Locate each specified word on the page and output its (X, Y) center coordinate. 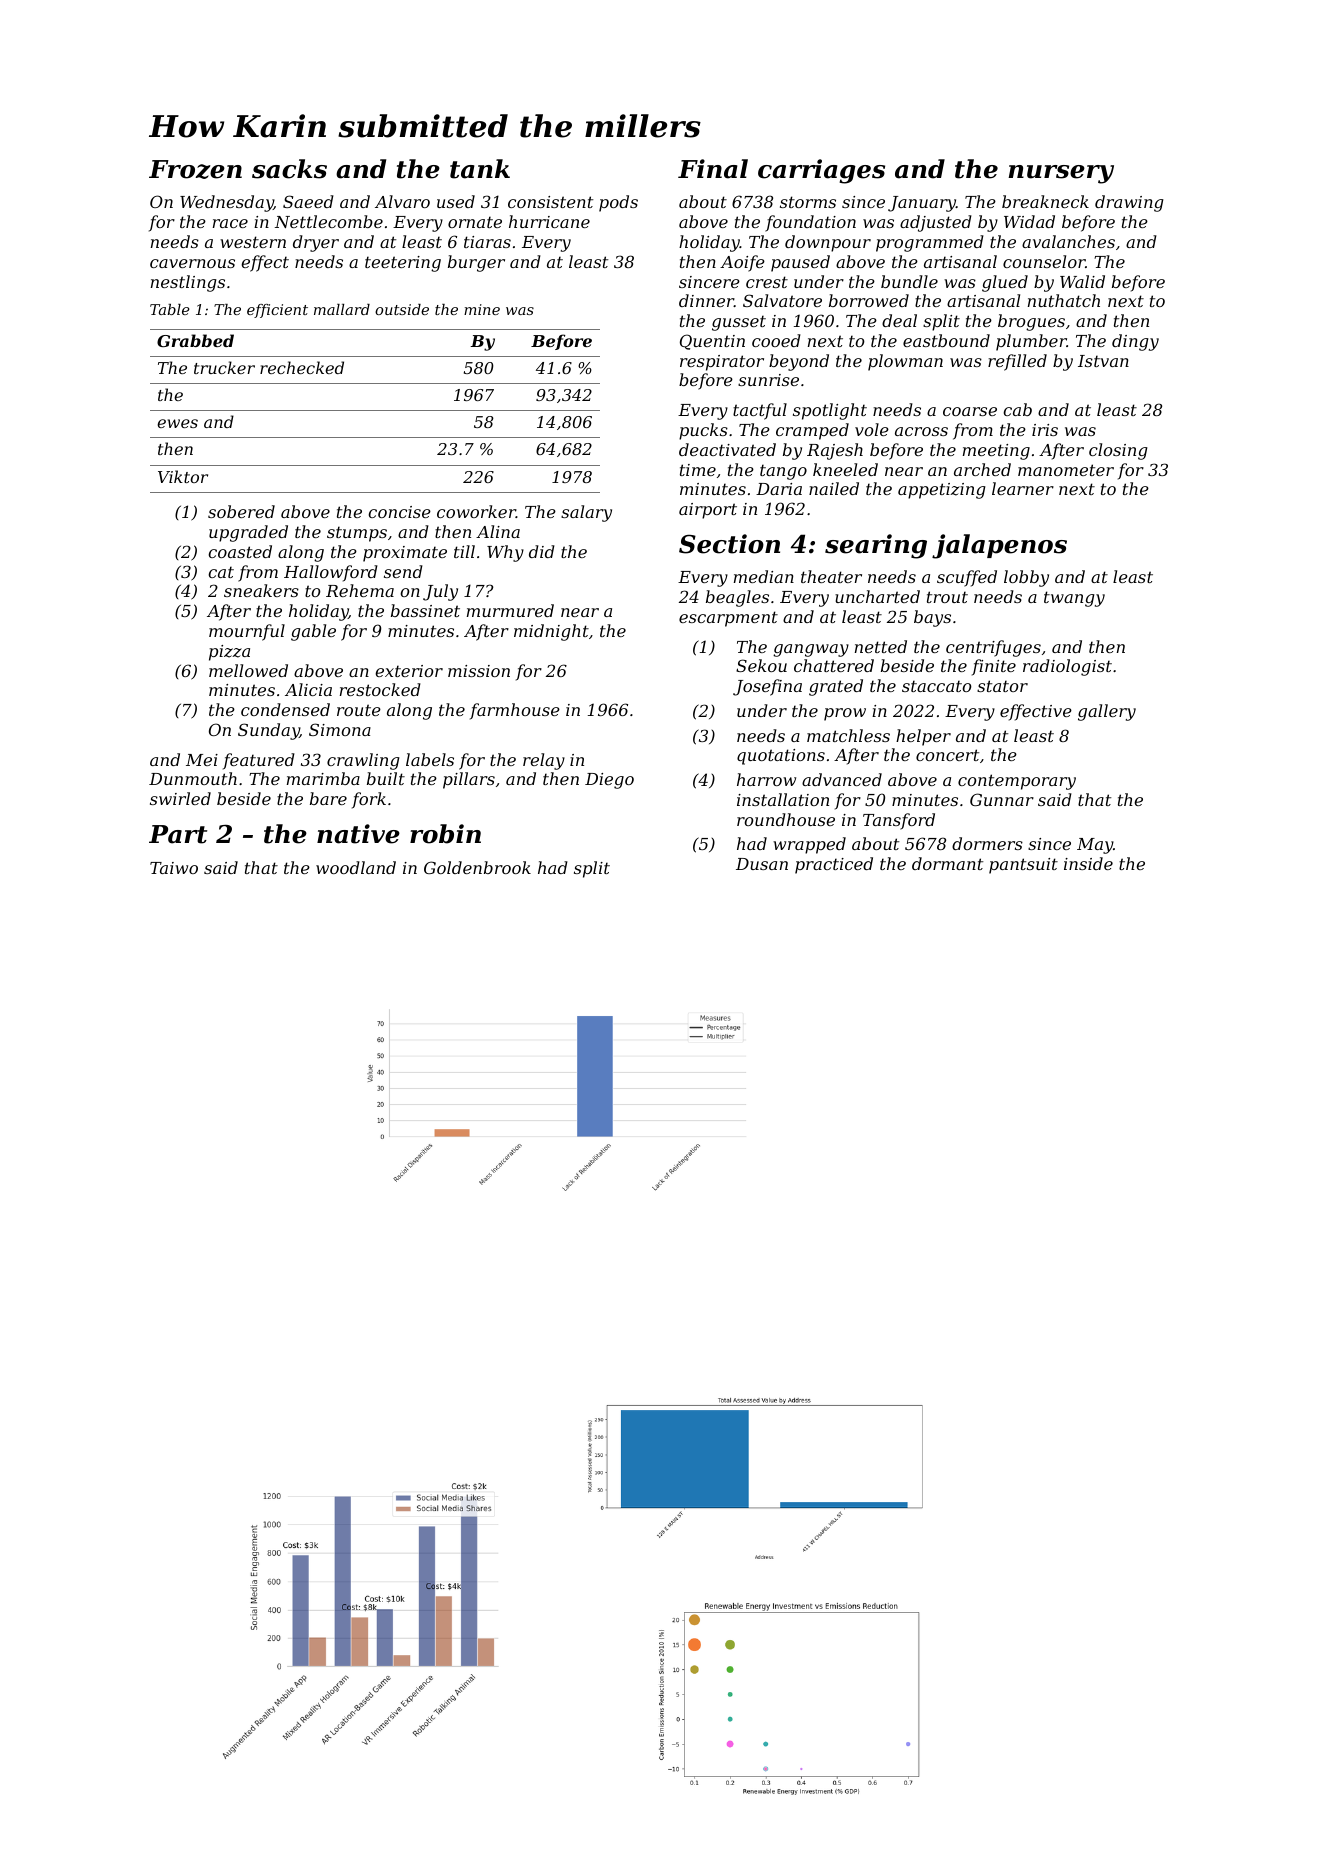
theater (831, 576)
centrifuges (993, 648)
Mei (202, 760)
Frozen (195, 169)
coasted (240, 551)
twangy (1074, 599)
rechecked (302, 367)
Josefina (767, 687)
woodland (356, 867)
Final (713, 169)
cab (1017, 409)
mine (482, 309)
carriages (821, 171)
